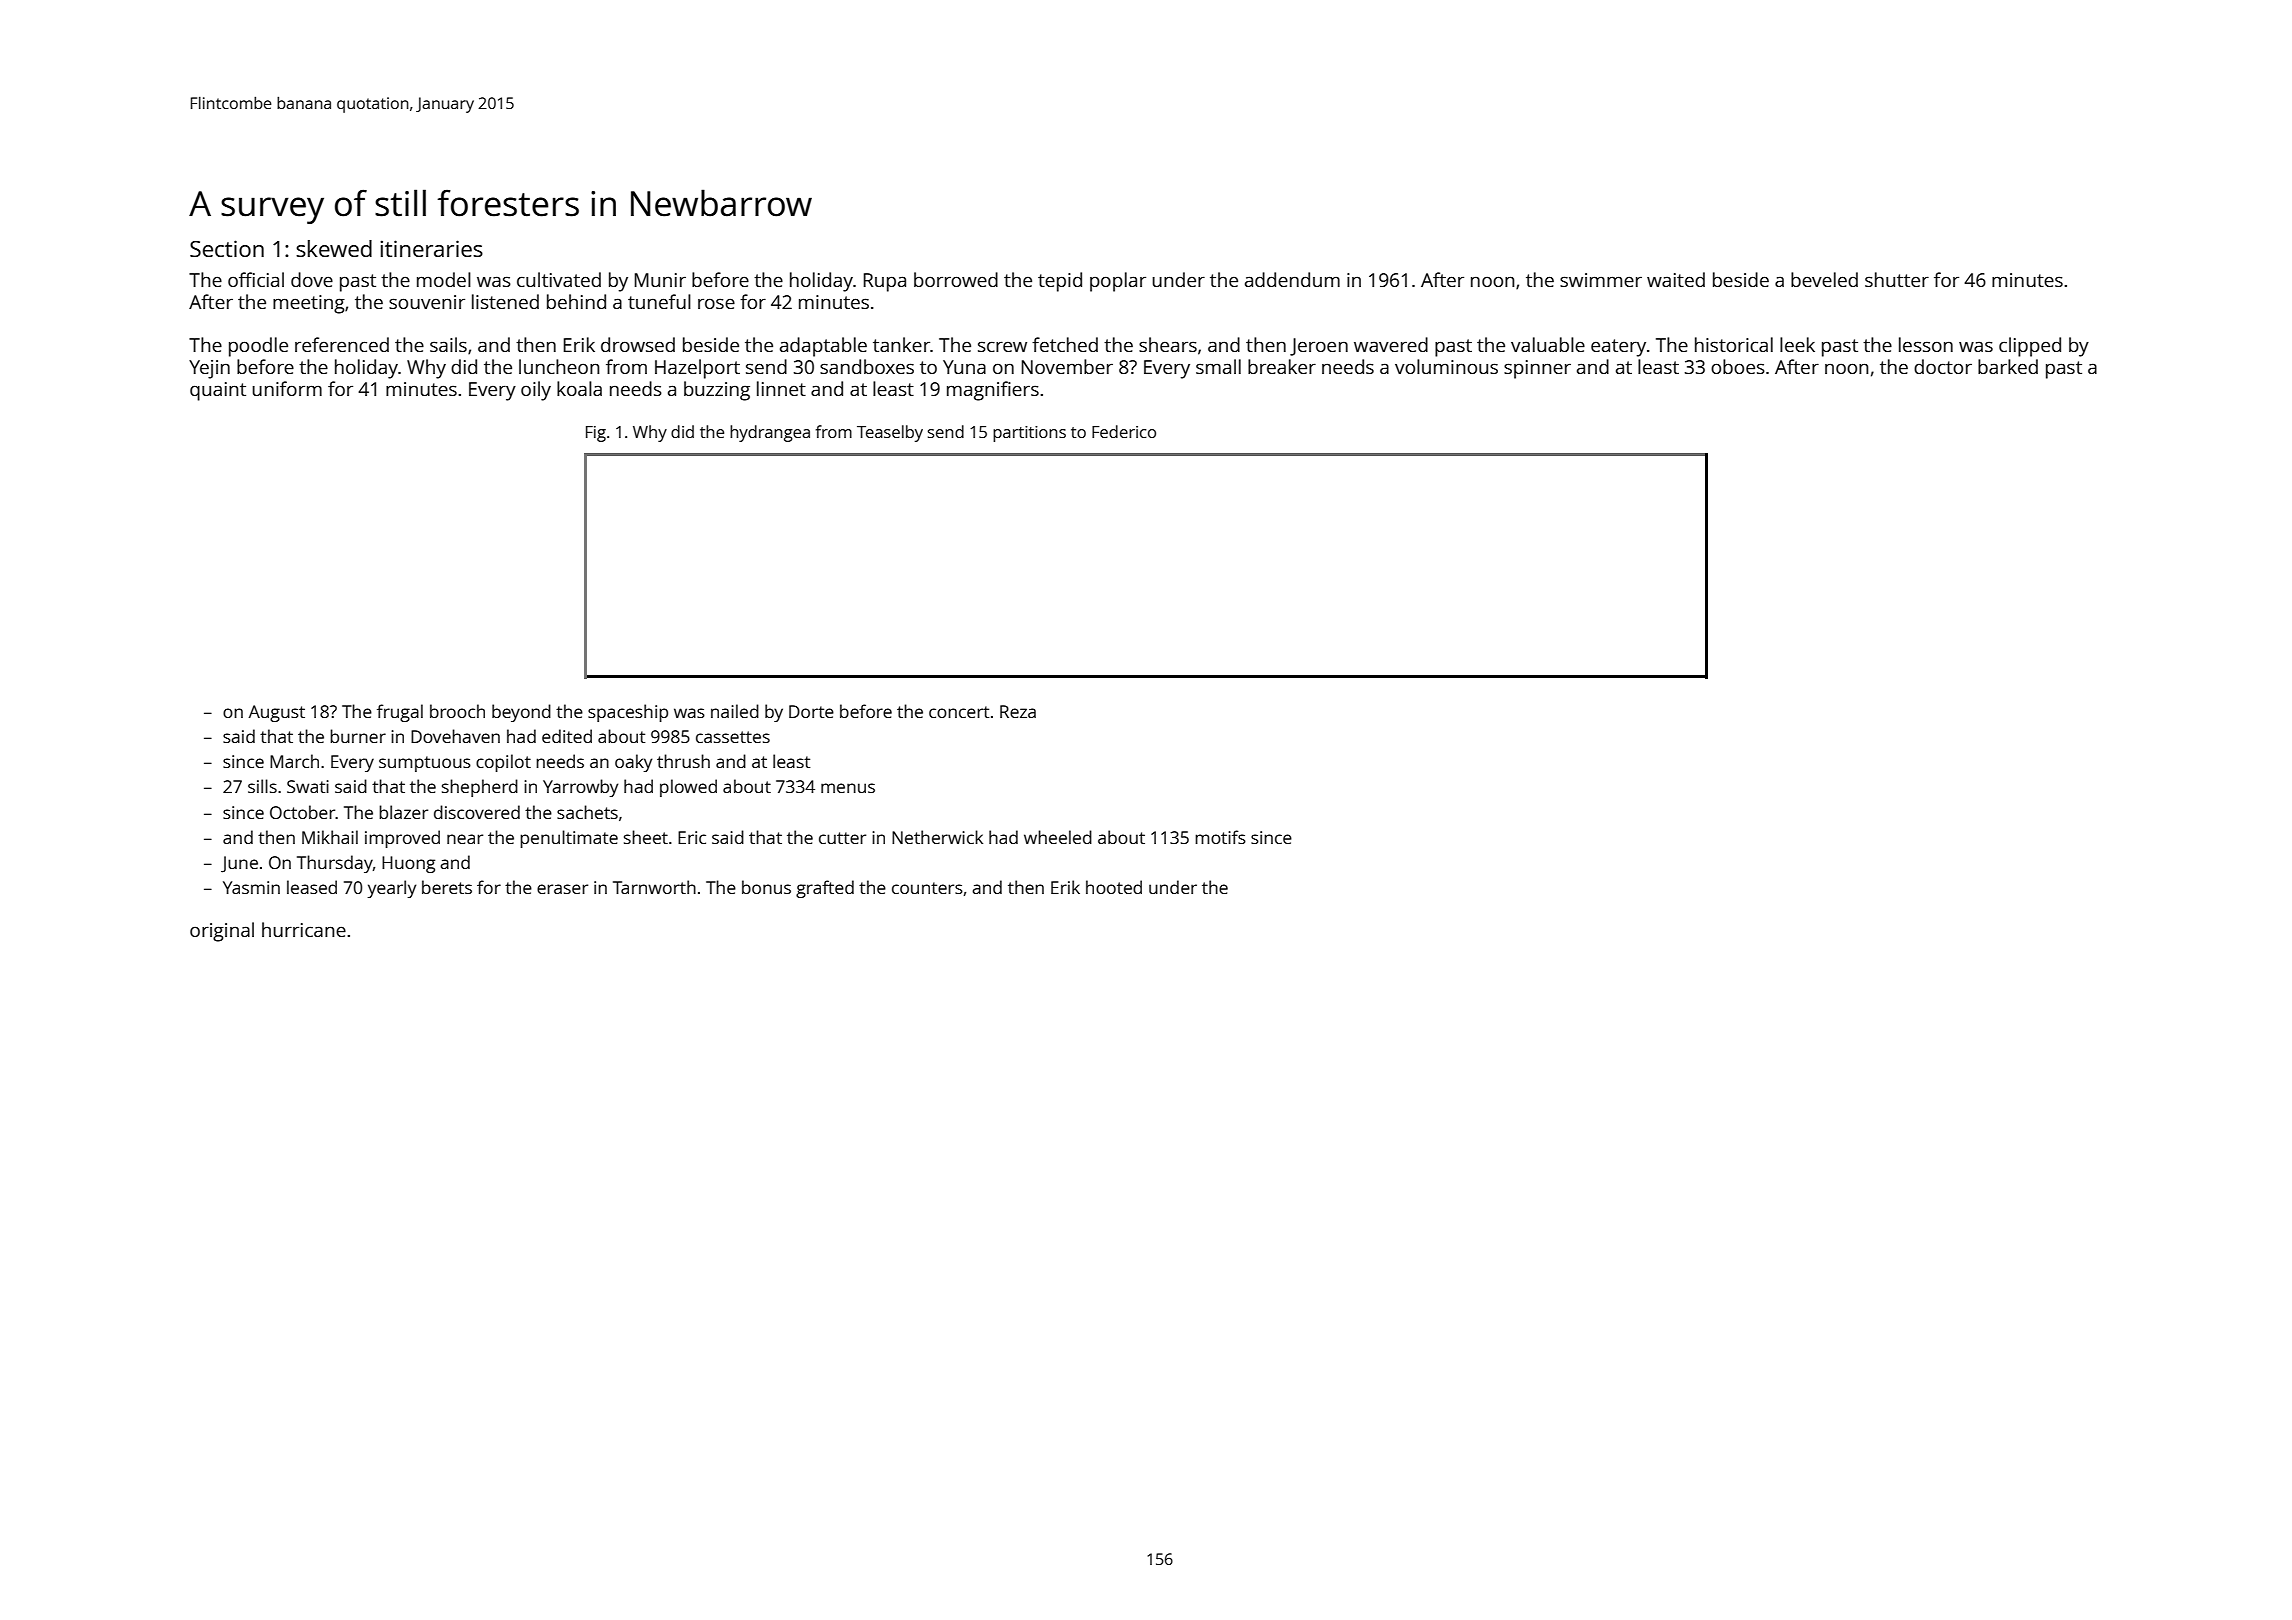  Describe the element at coordinates (885, 282) in the page. I see `Rupa` at that location.
